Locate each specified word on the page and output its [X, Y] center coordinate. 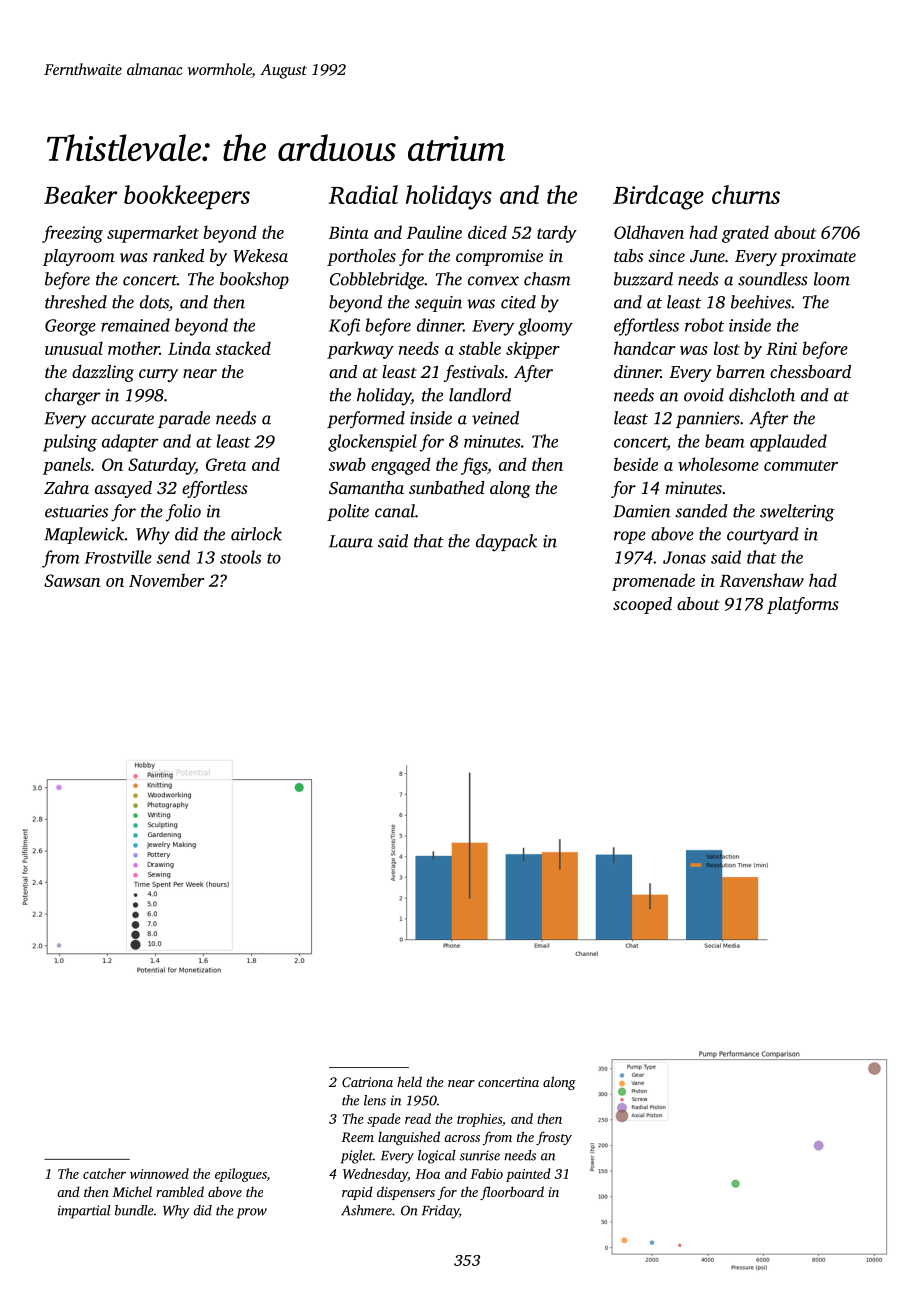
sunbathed [447, 487]
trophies [479, 1120]
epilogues [241, 1175]
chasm [547, 279]
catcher [104, 1173]
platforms [803, 605]
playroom [79, 257]
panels [67, 466]
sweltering [797, 513]
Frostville [118, 557]
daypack [506, 543]
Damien [641, 511]
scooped [642, 605]
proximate [818, 257]
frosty [554, 1138]
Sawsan [72, 580]
